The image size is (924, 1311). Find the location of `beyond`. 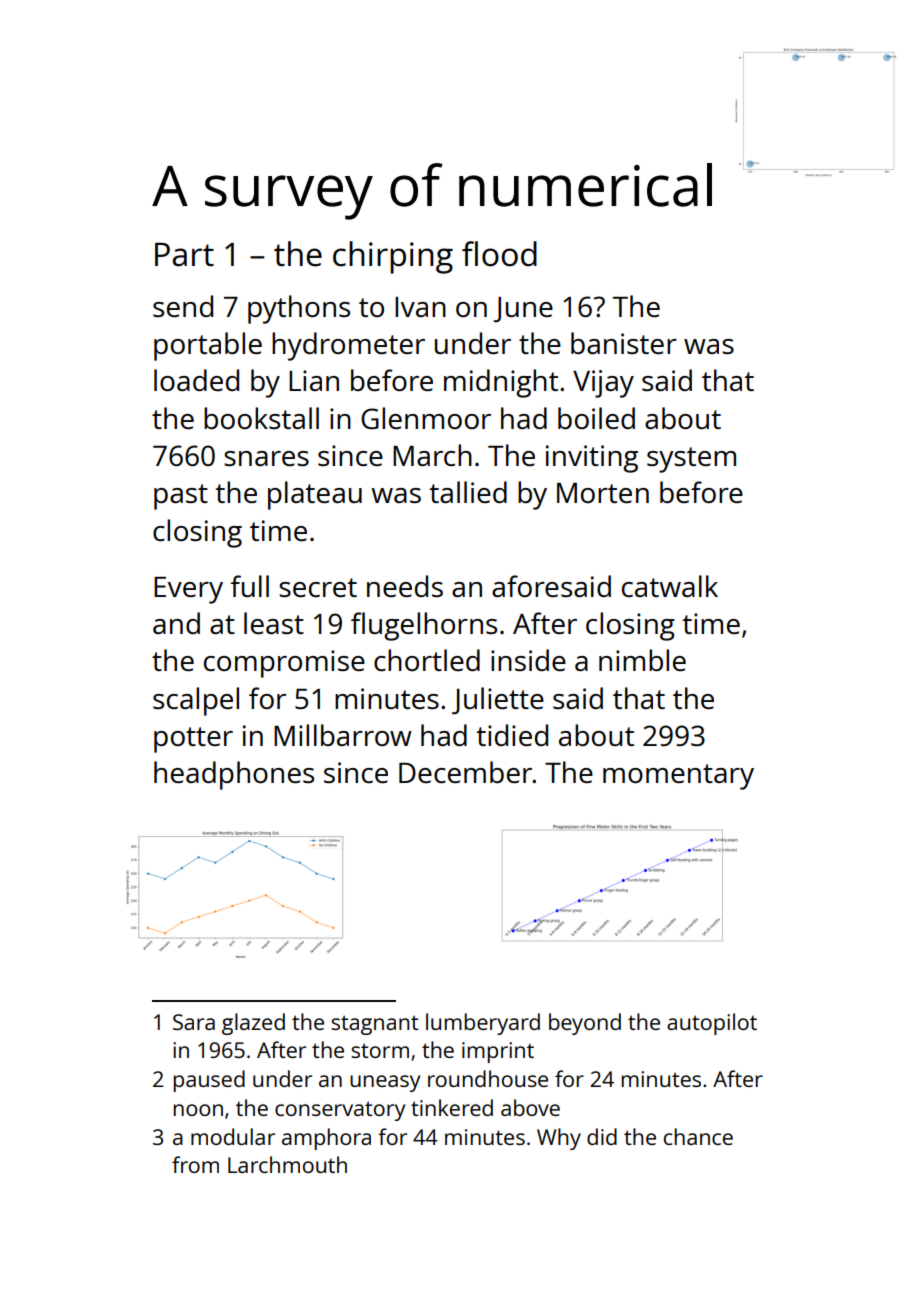

beyond is located at coordinates (585, 1024).
